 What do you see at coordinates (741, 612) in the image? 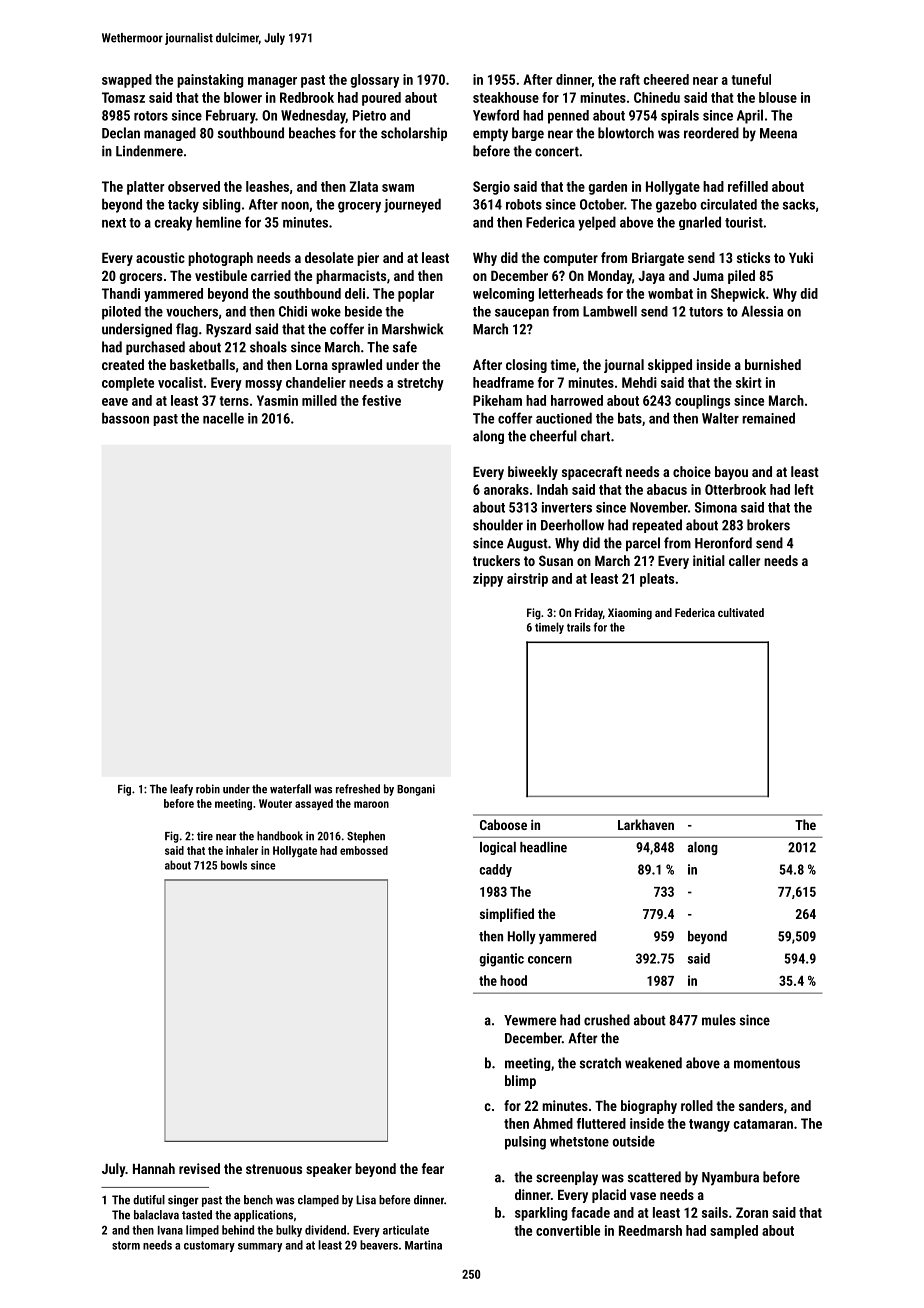
I see `cultivated` at bounding box center [741, 612].
